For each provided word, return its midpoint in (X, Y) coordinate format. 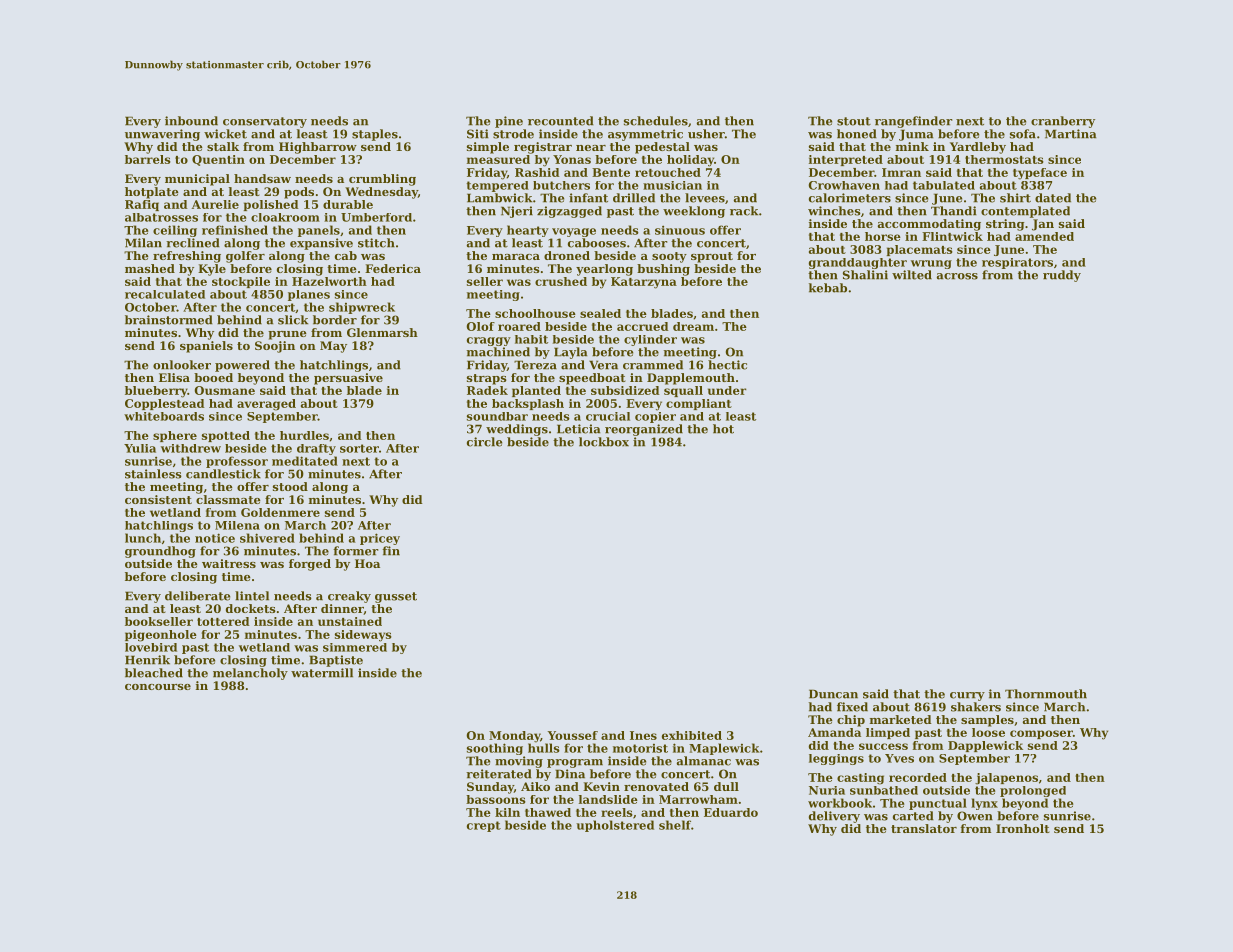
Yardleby (978, 148)
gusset (396, 597)
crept (484, 826)
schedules (656, 121)
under (727, 390)
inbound (191, 121)
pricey (380, 539)
